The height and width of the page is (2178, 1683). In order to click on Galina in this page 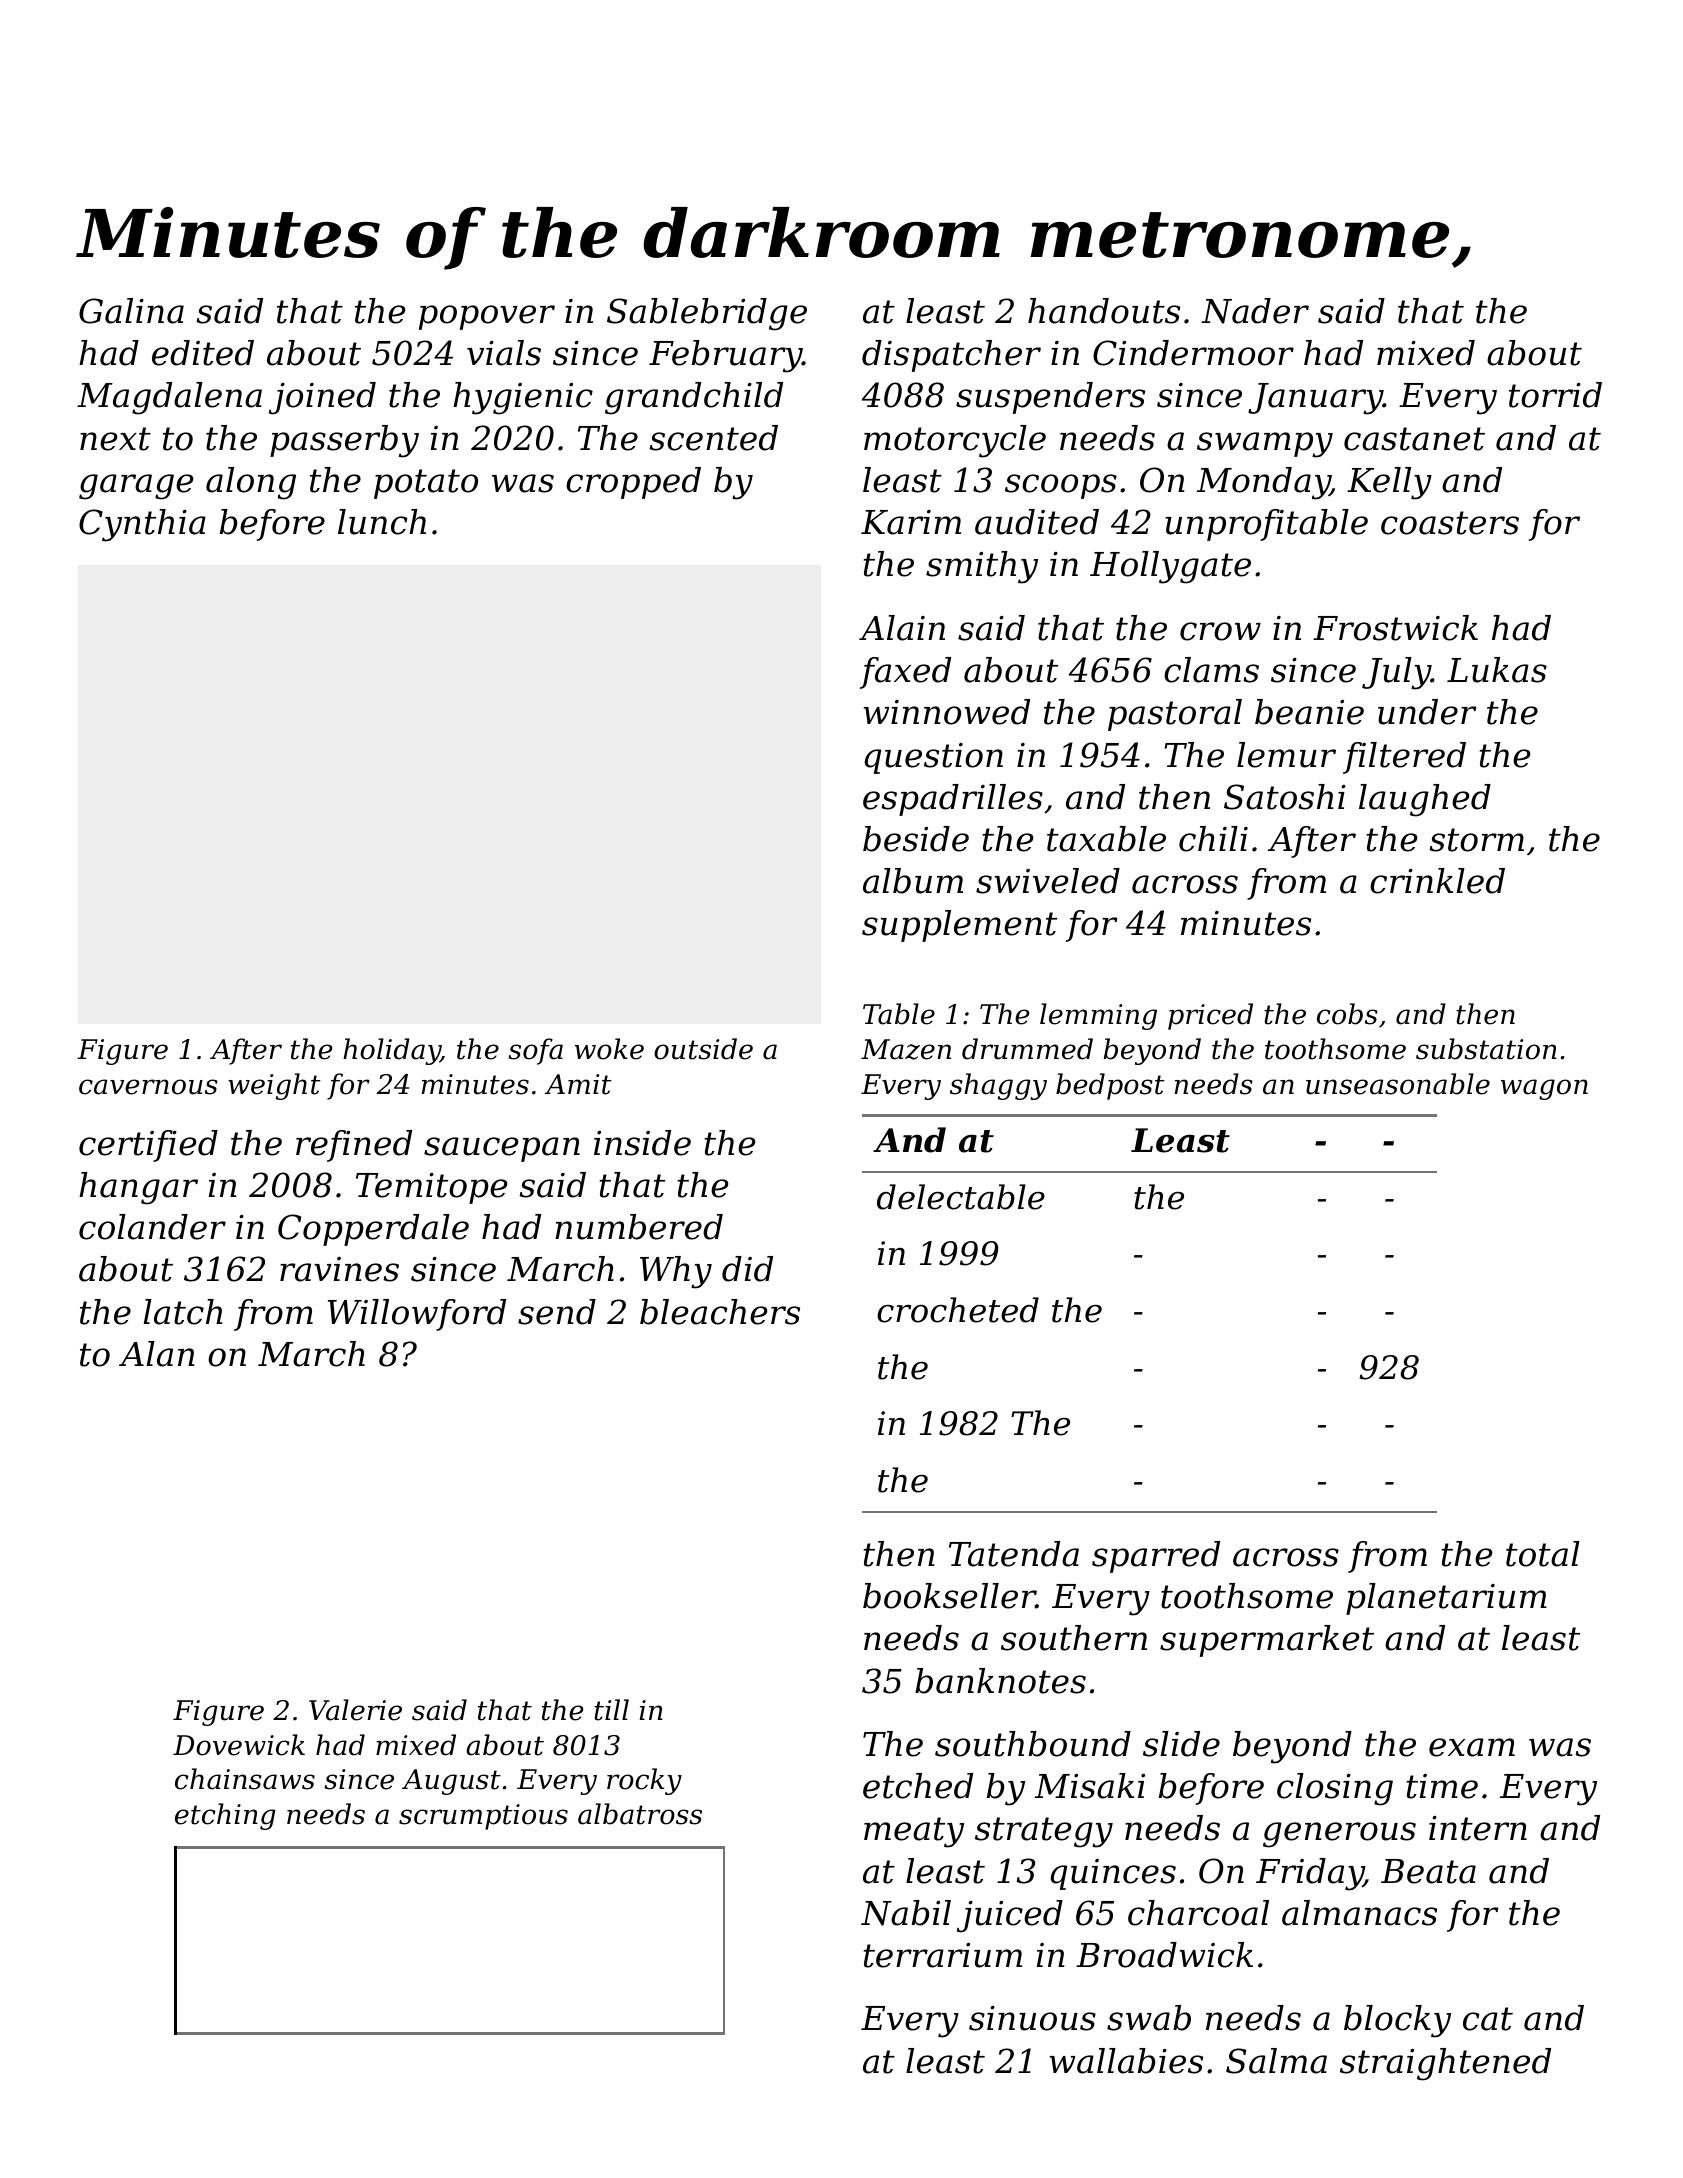, I will do `click(131, 311)`.
